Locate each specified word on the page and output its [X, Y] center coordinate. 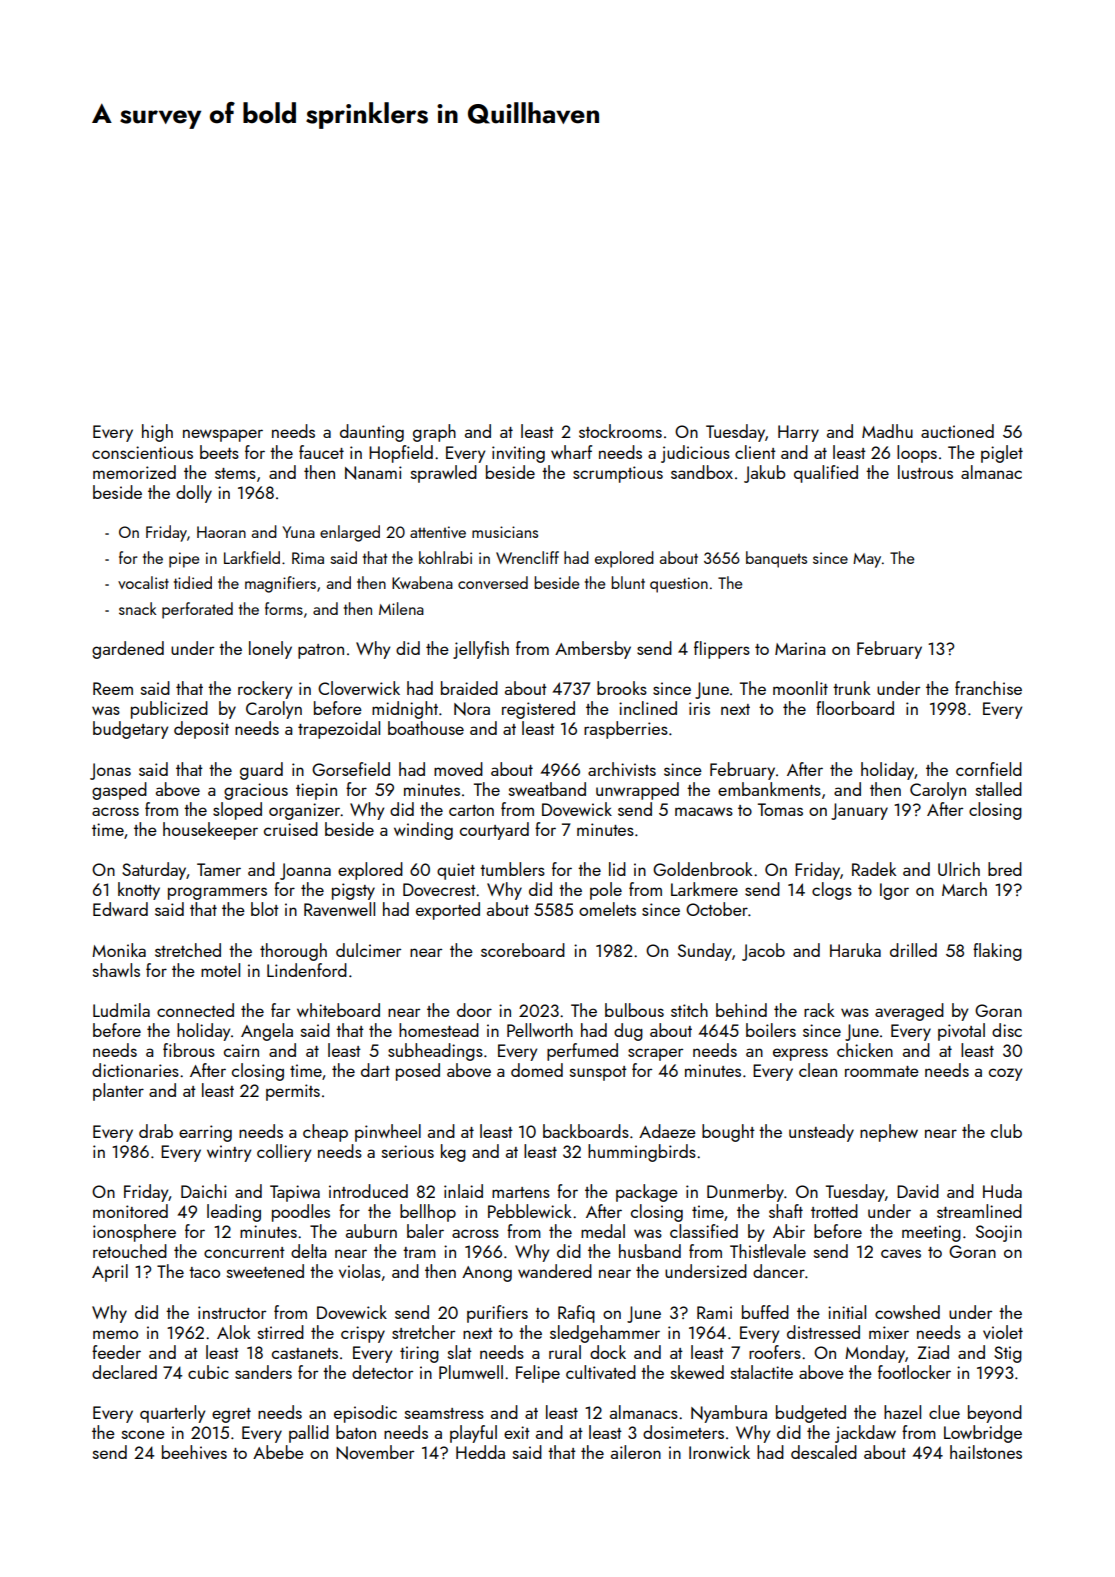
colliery [284, 1153]
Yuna [298, 532]
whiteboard [338, 1010]
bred [1005, 869]
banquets [776, 559]
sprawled [444, 474]
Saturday [154, 871]
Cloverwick [359, 688]
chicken [865, 1050]
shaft [786, 1211]
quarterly [172, 1414]
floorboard [855, 708]
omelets [607, 909]
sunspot [598, 1073]
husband [650, 1251]
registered [538, 710]
